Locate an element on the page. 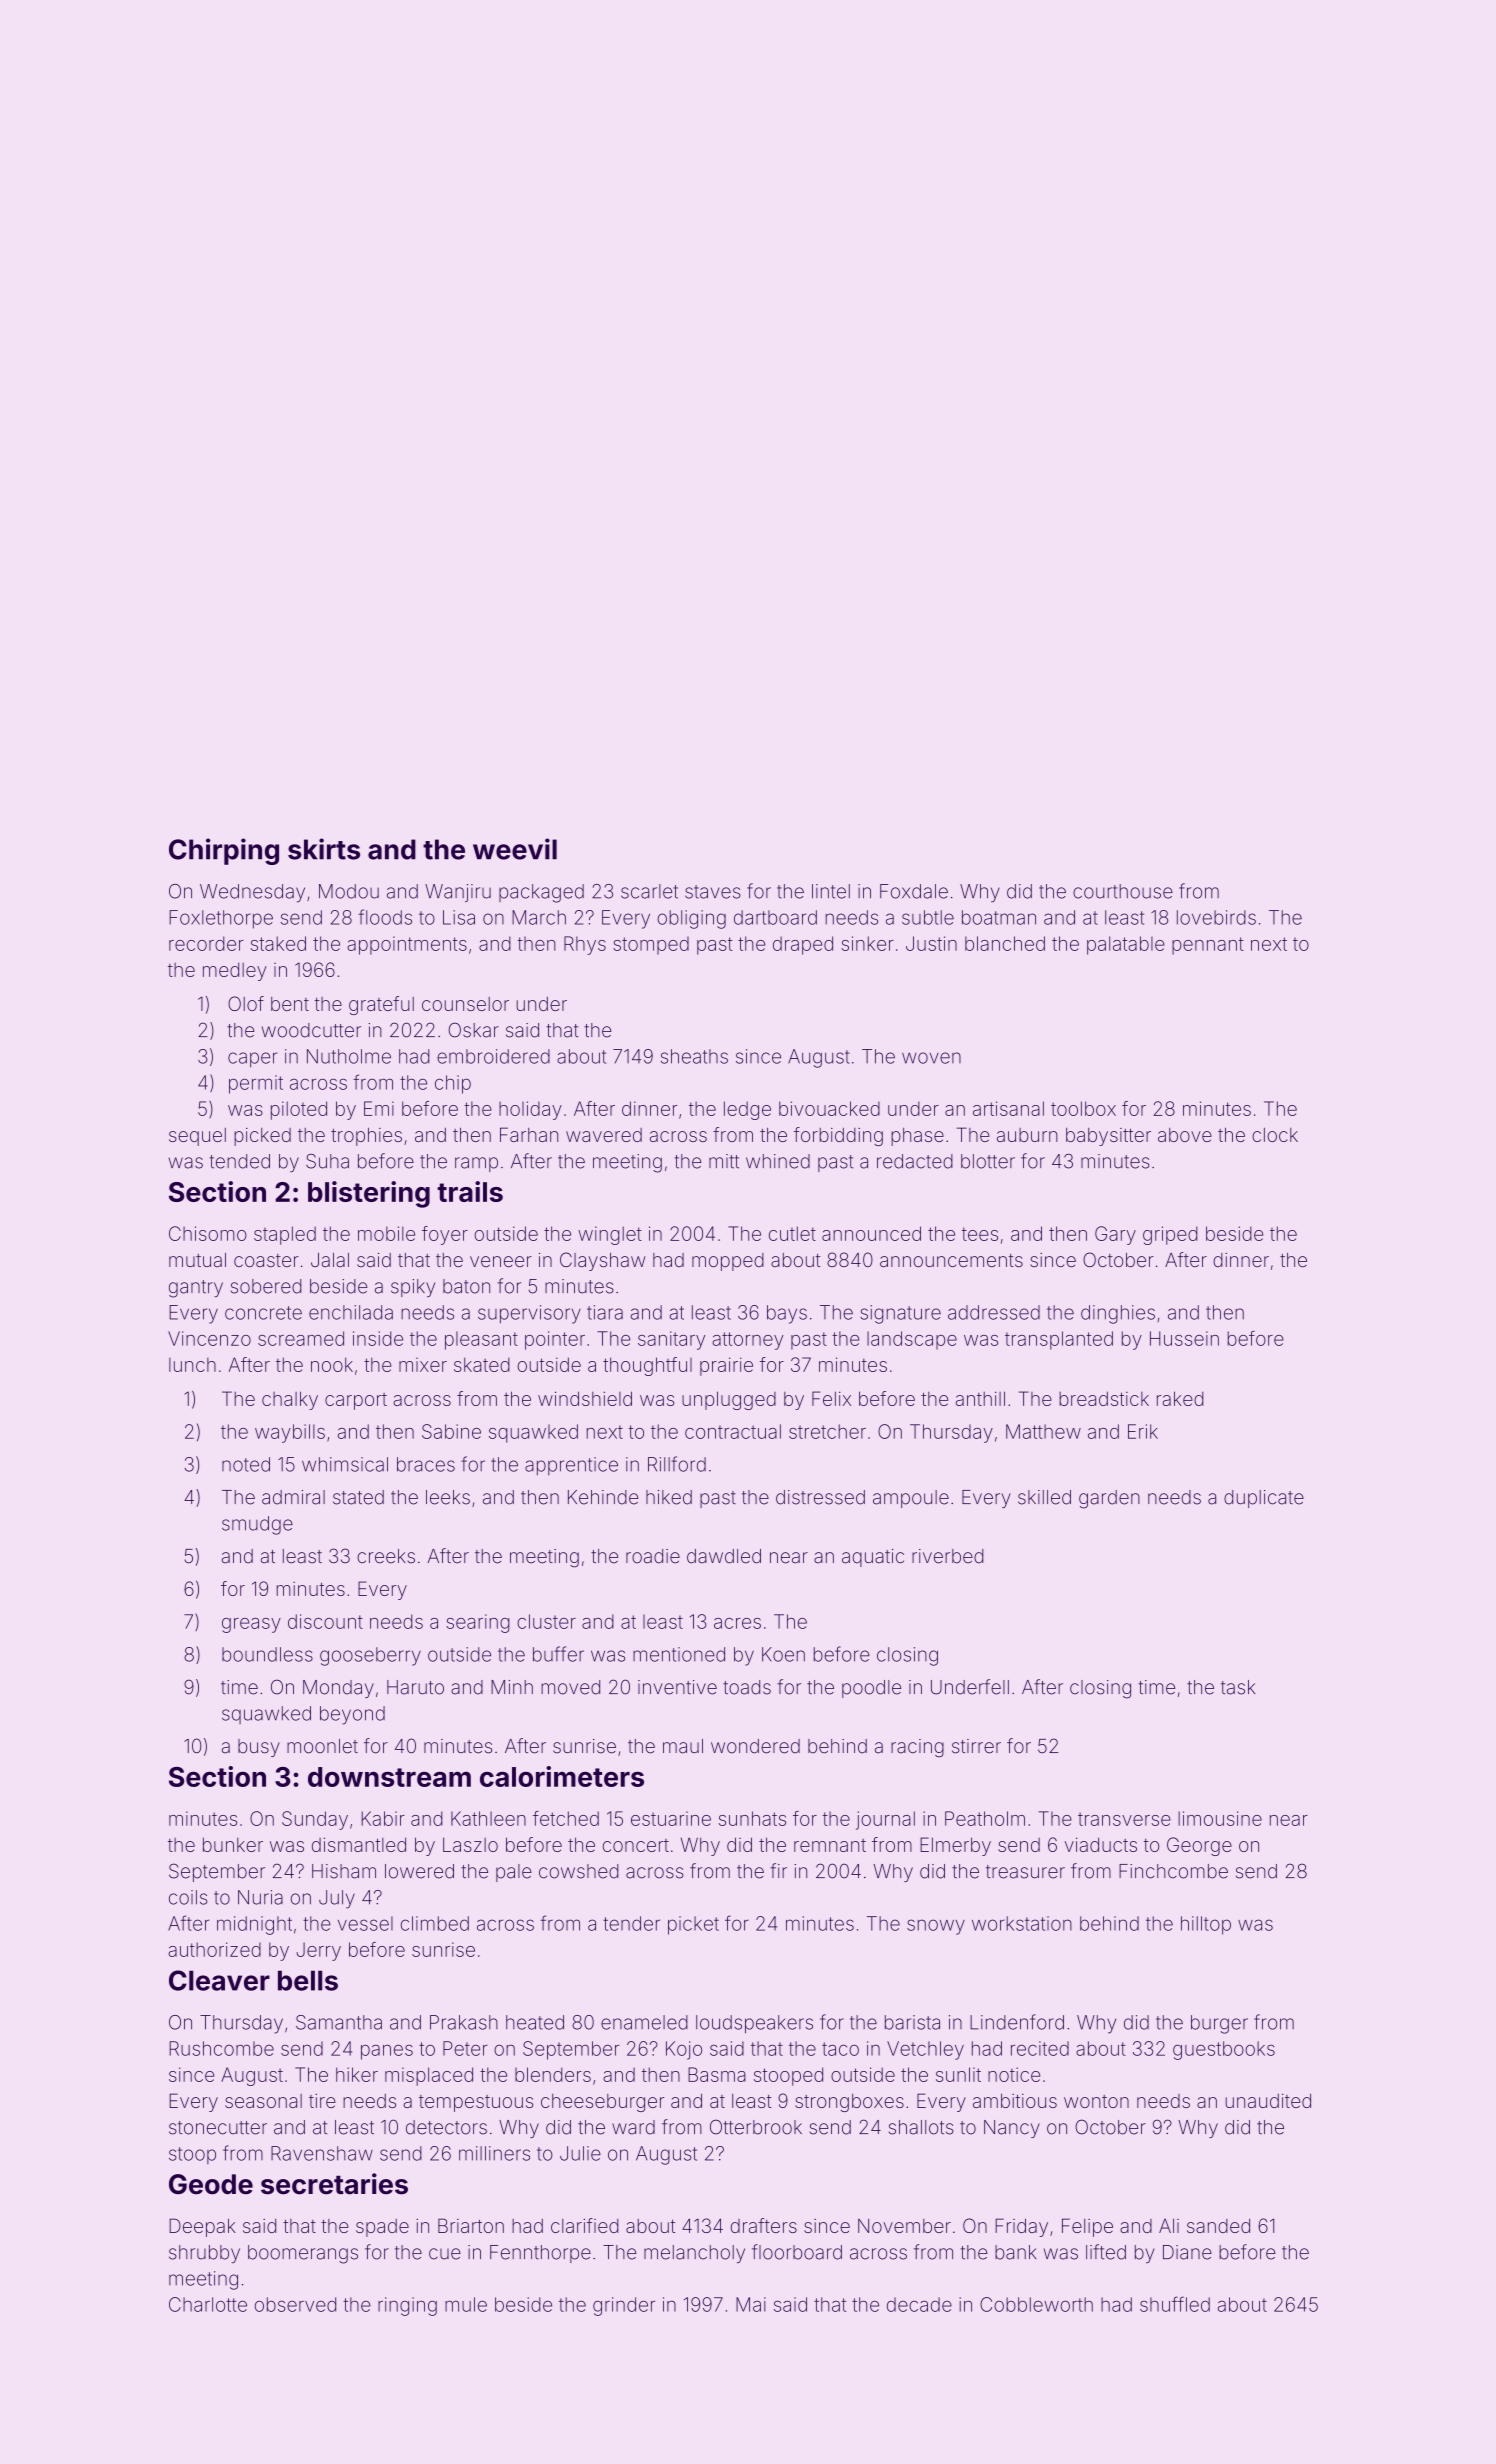 This image has width=1496, height=2464. riverbed is located at coordinates (947, 1556).
